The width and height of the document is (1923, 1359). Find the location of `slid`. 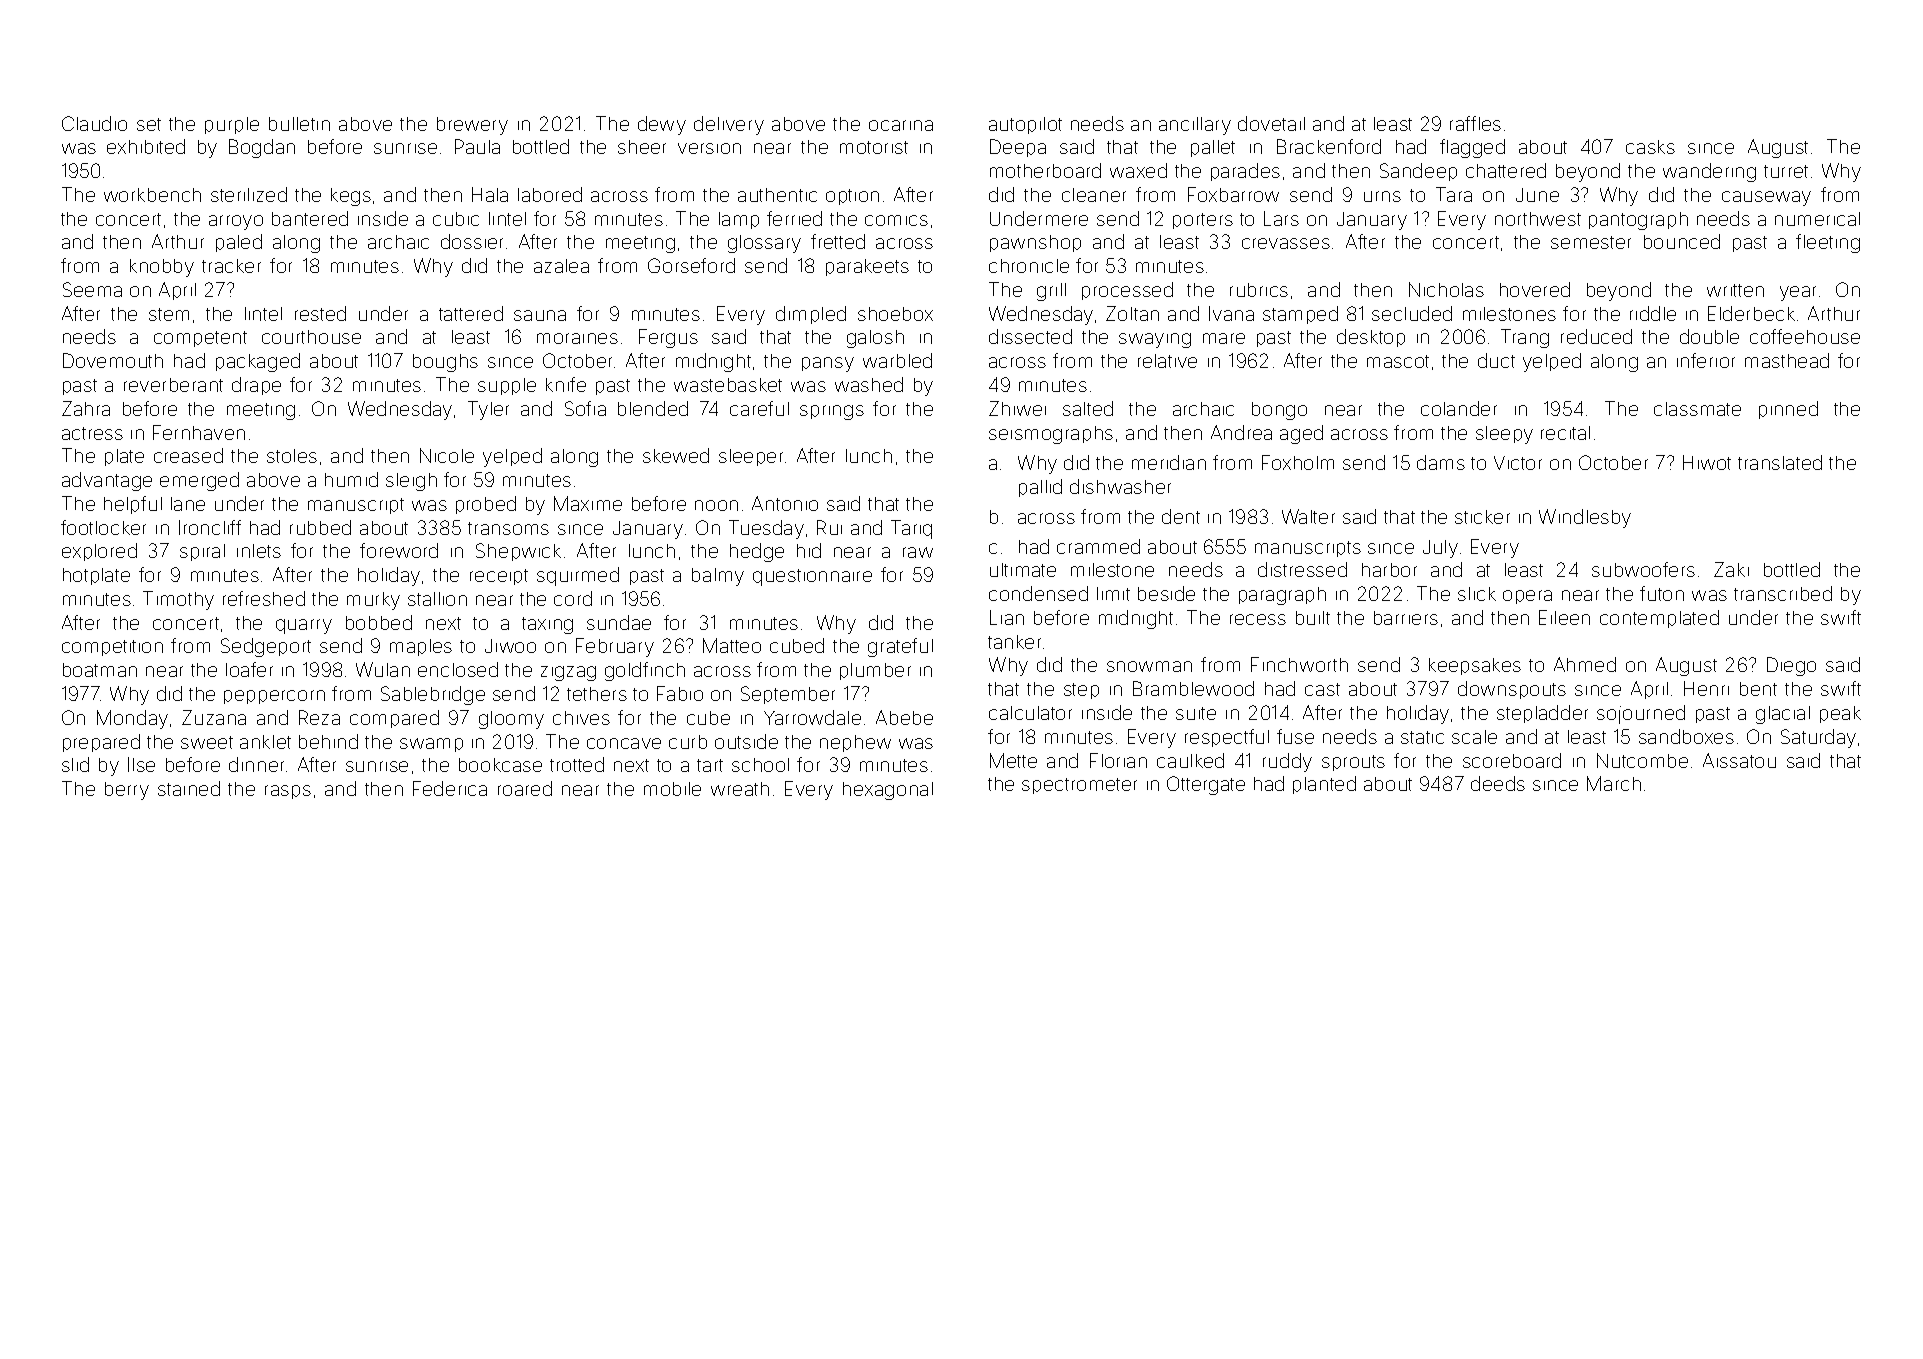

slid is located at coordinates (75, 764).
